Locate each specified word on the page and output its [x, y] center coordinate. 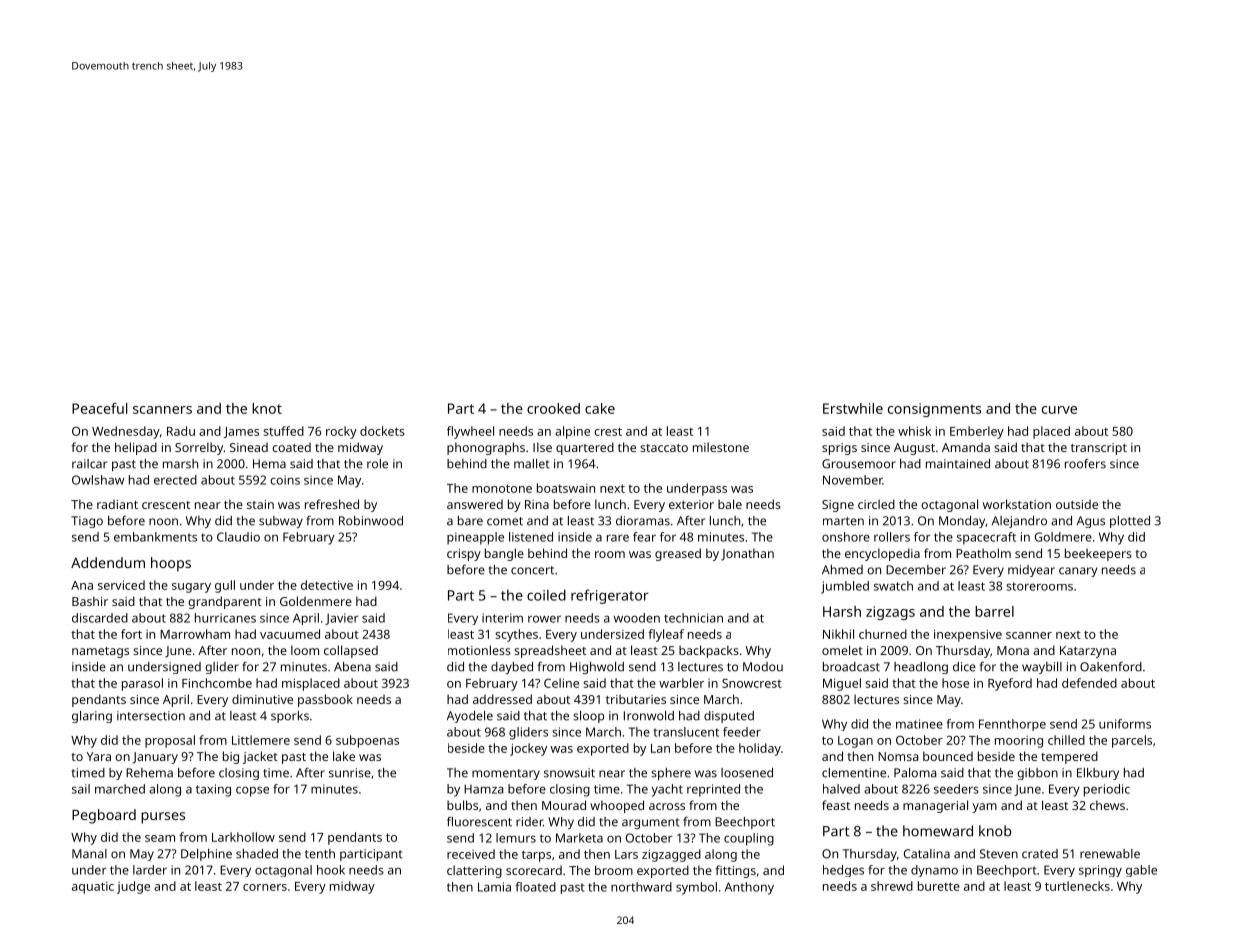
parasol [142, 684]
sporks [290, 717]
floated [535, 887]
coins [285, 480]
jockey [528, 749]
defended [1089, 683]
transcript [1099, 449]
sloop [588, 717]
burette [939, 886]
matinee [919, 724]
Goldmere [1063, 537]
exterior [691, 504]
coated [291, 447]
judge [133, 887]
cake [600, 408]
